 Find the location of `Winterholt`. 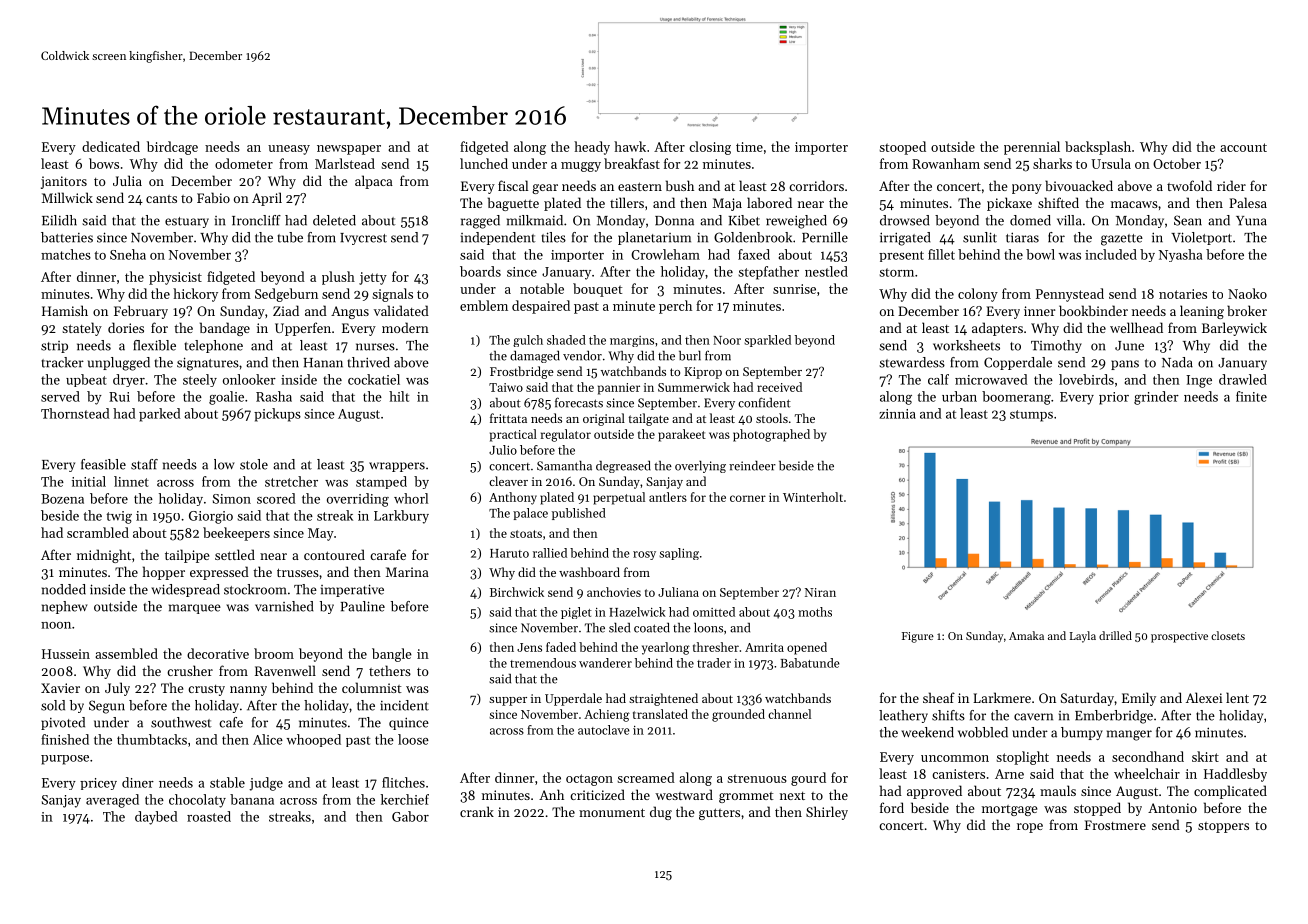

Winterholt is located at coordinates (813, 497).
